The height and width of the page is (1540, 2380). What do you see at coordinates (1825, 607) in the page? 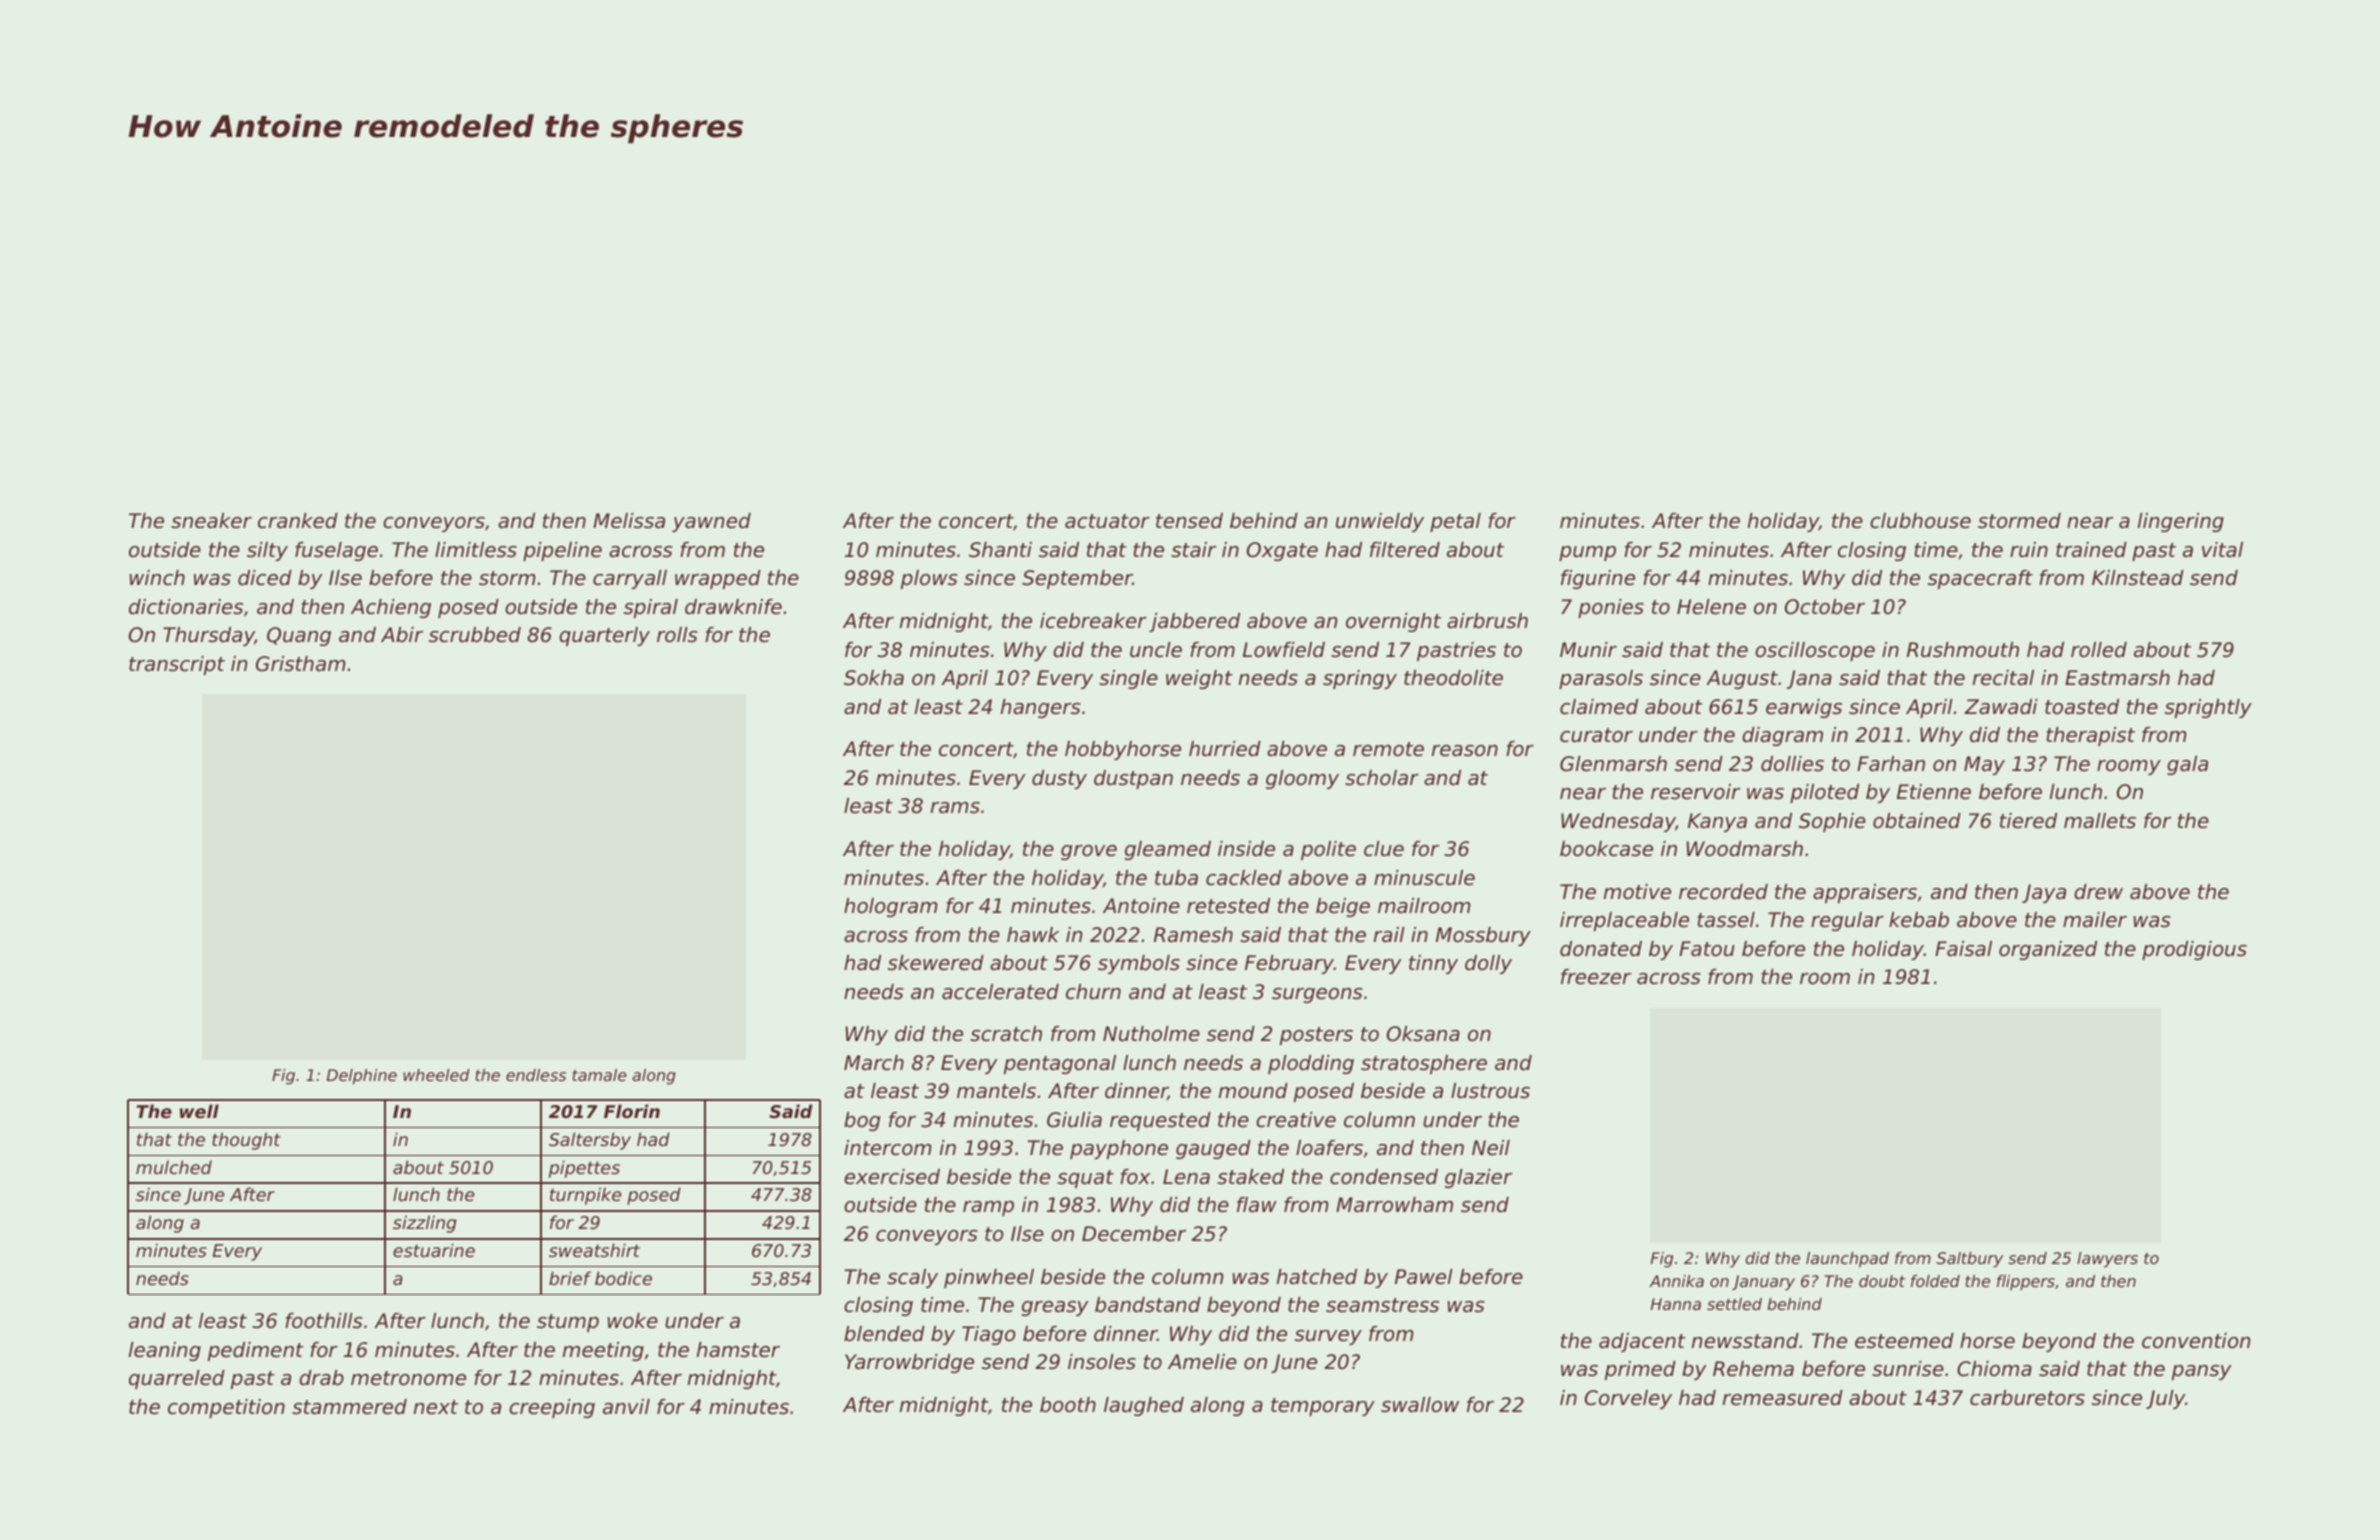
I see `October` at bounding box center [1825, 607].
